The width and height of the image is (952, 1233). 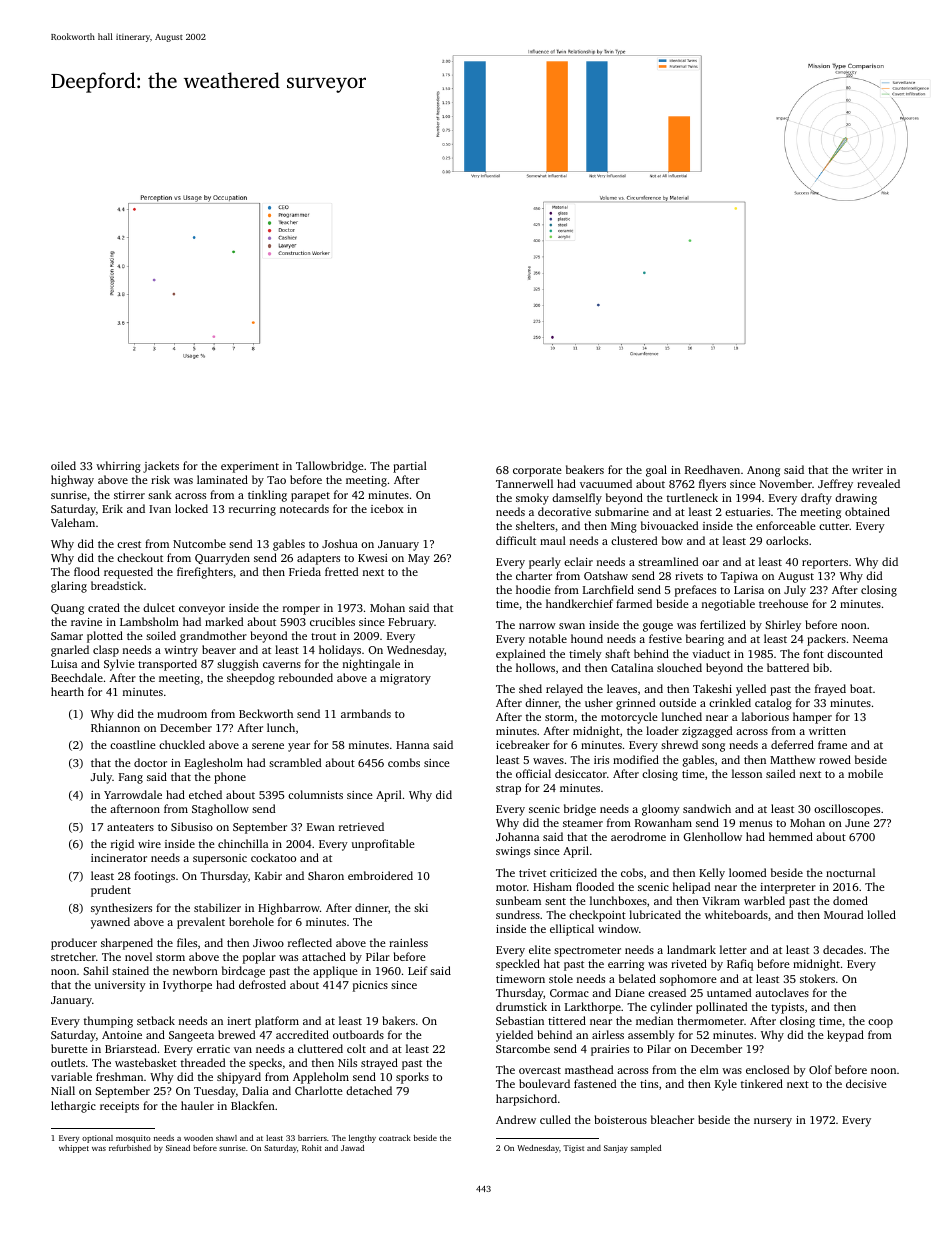 What do you see at coordinates (273, 857) in the image?
I see `cockatoo` at bounding box center [273, 857].
